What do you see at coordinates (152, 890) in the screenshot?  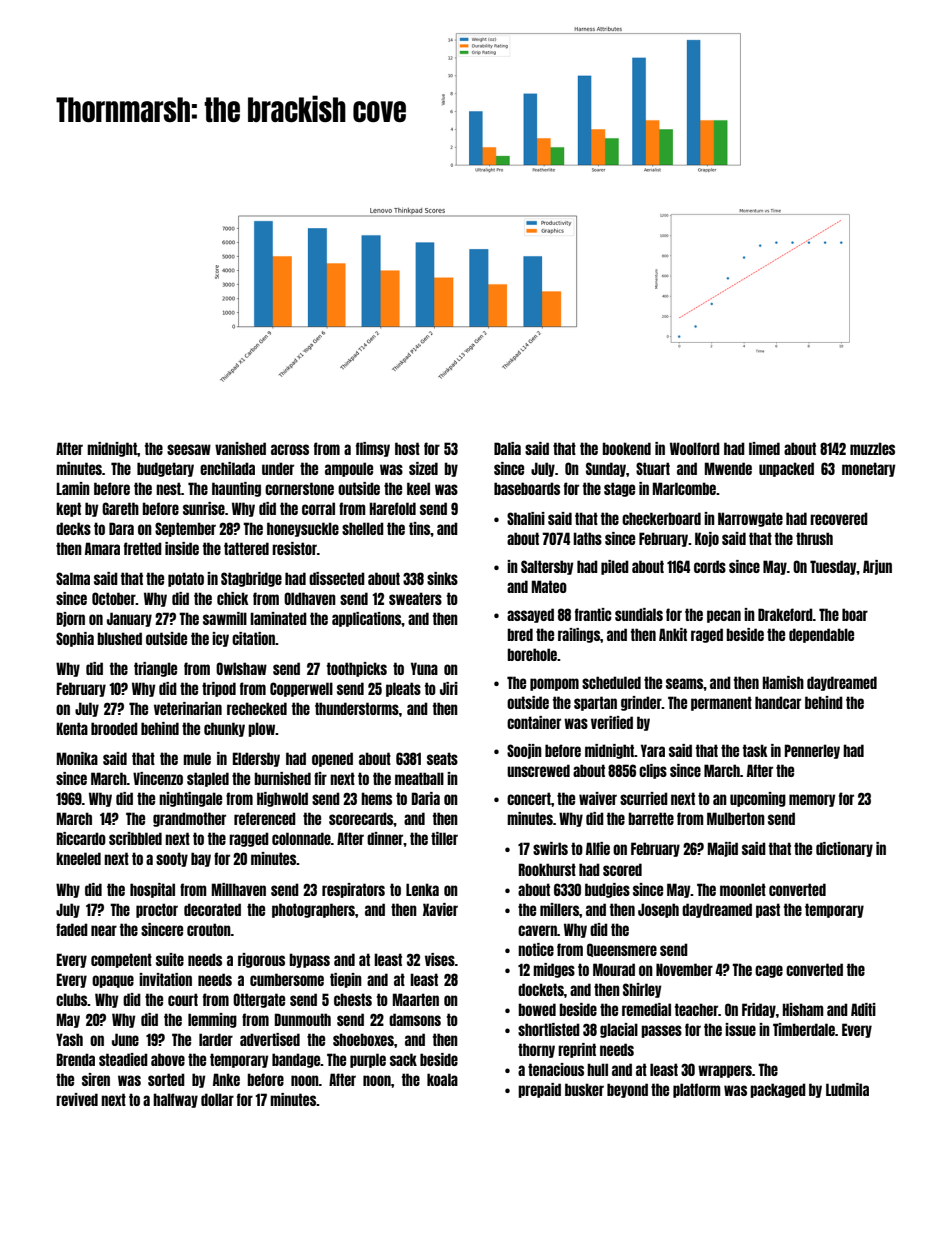 I see `hospital` at bounding box center [152, 890].
